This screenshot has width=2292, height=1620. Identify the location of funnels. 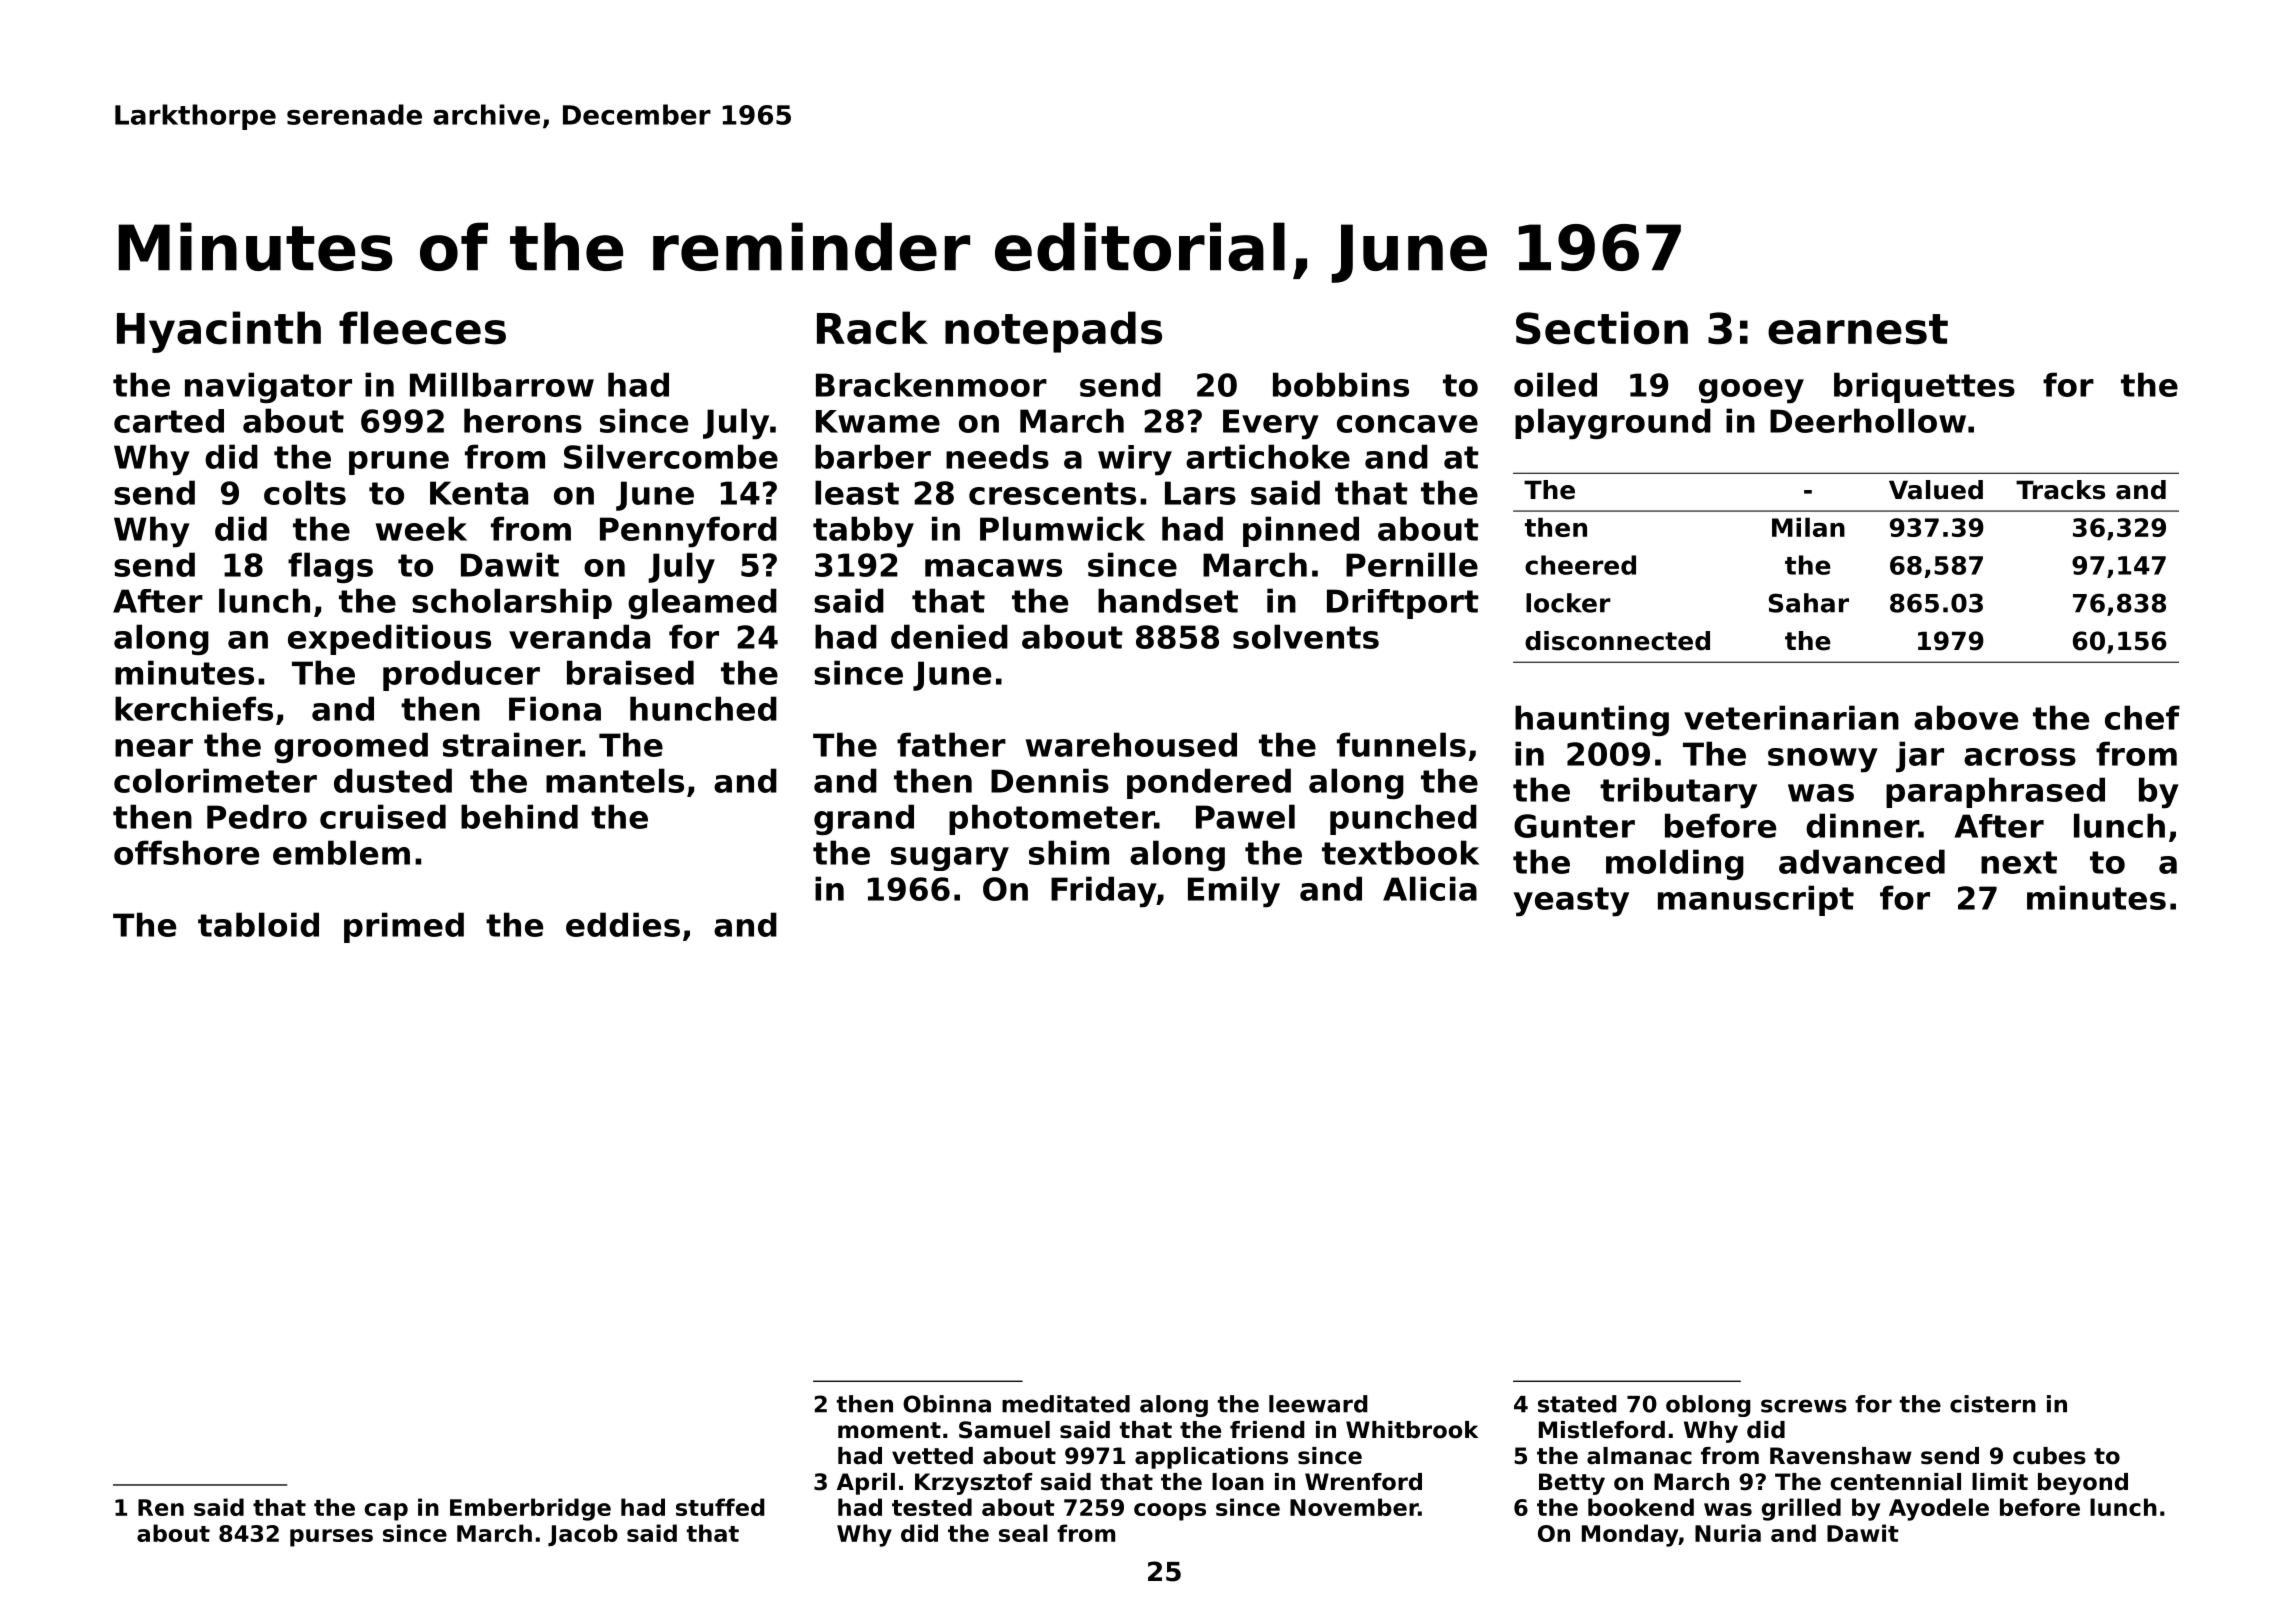
(1401, 744).
